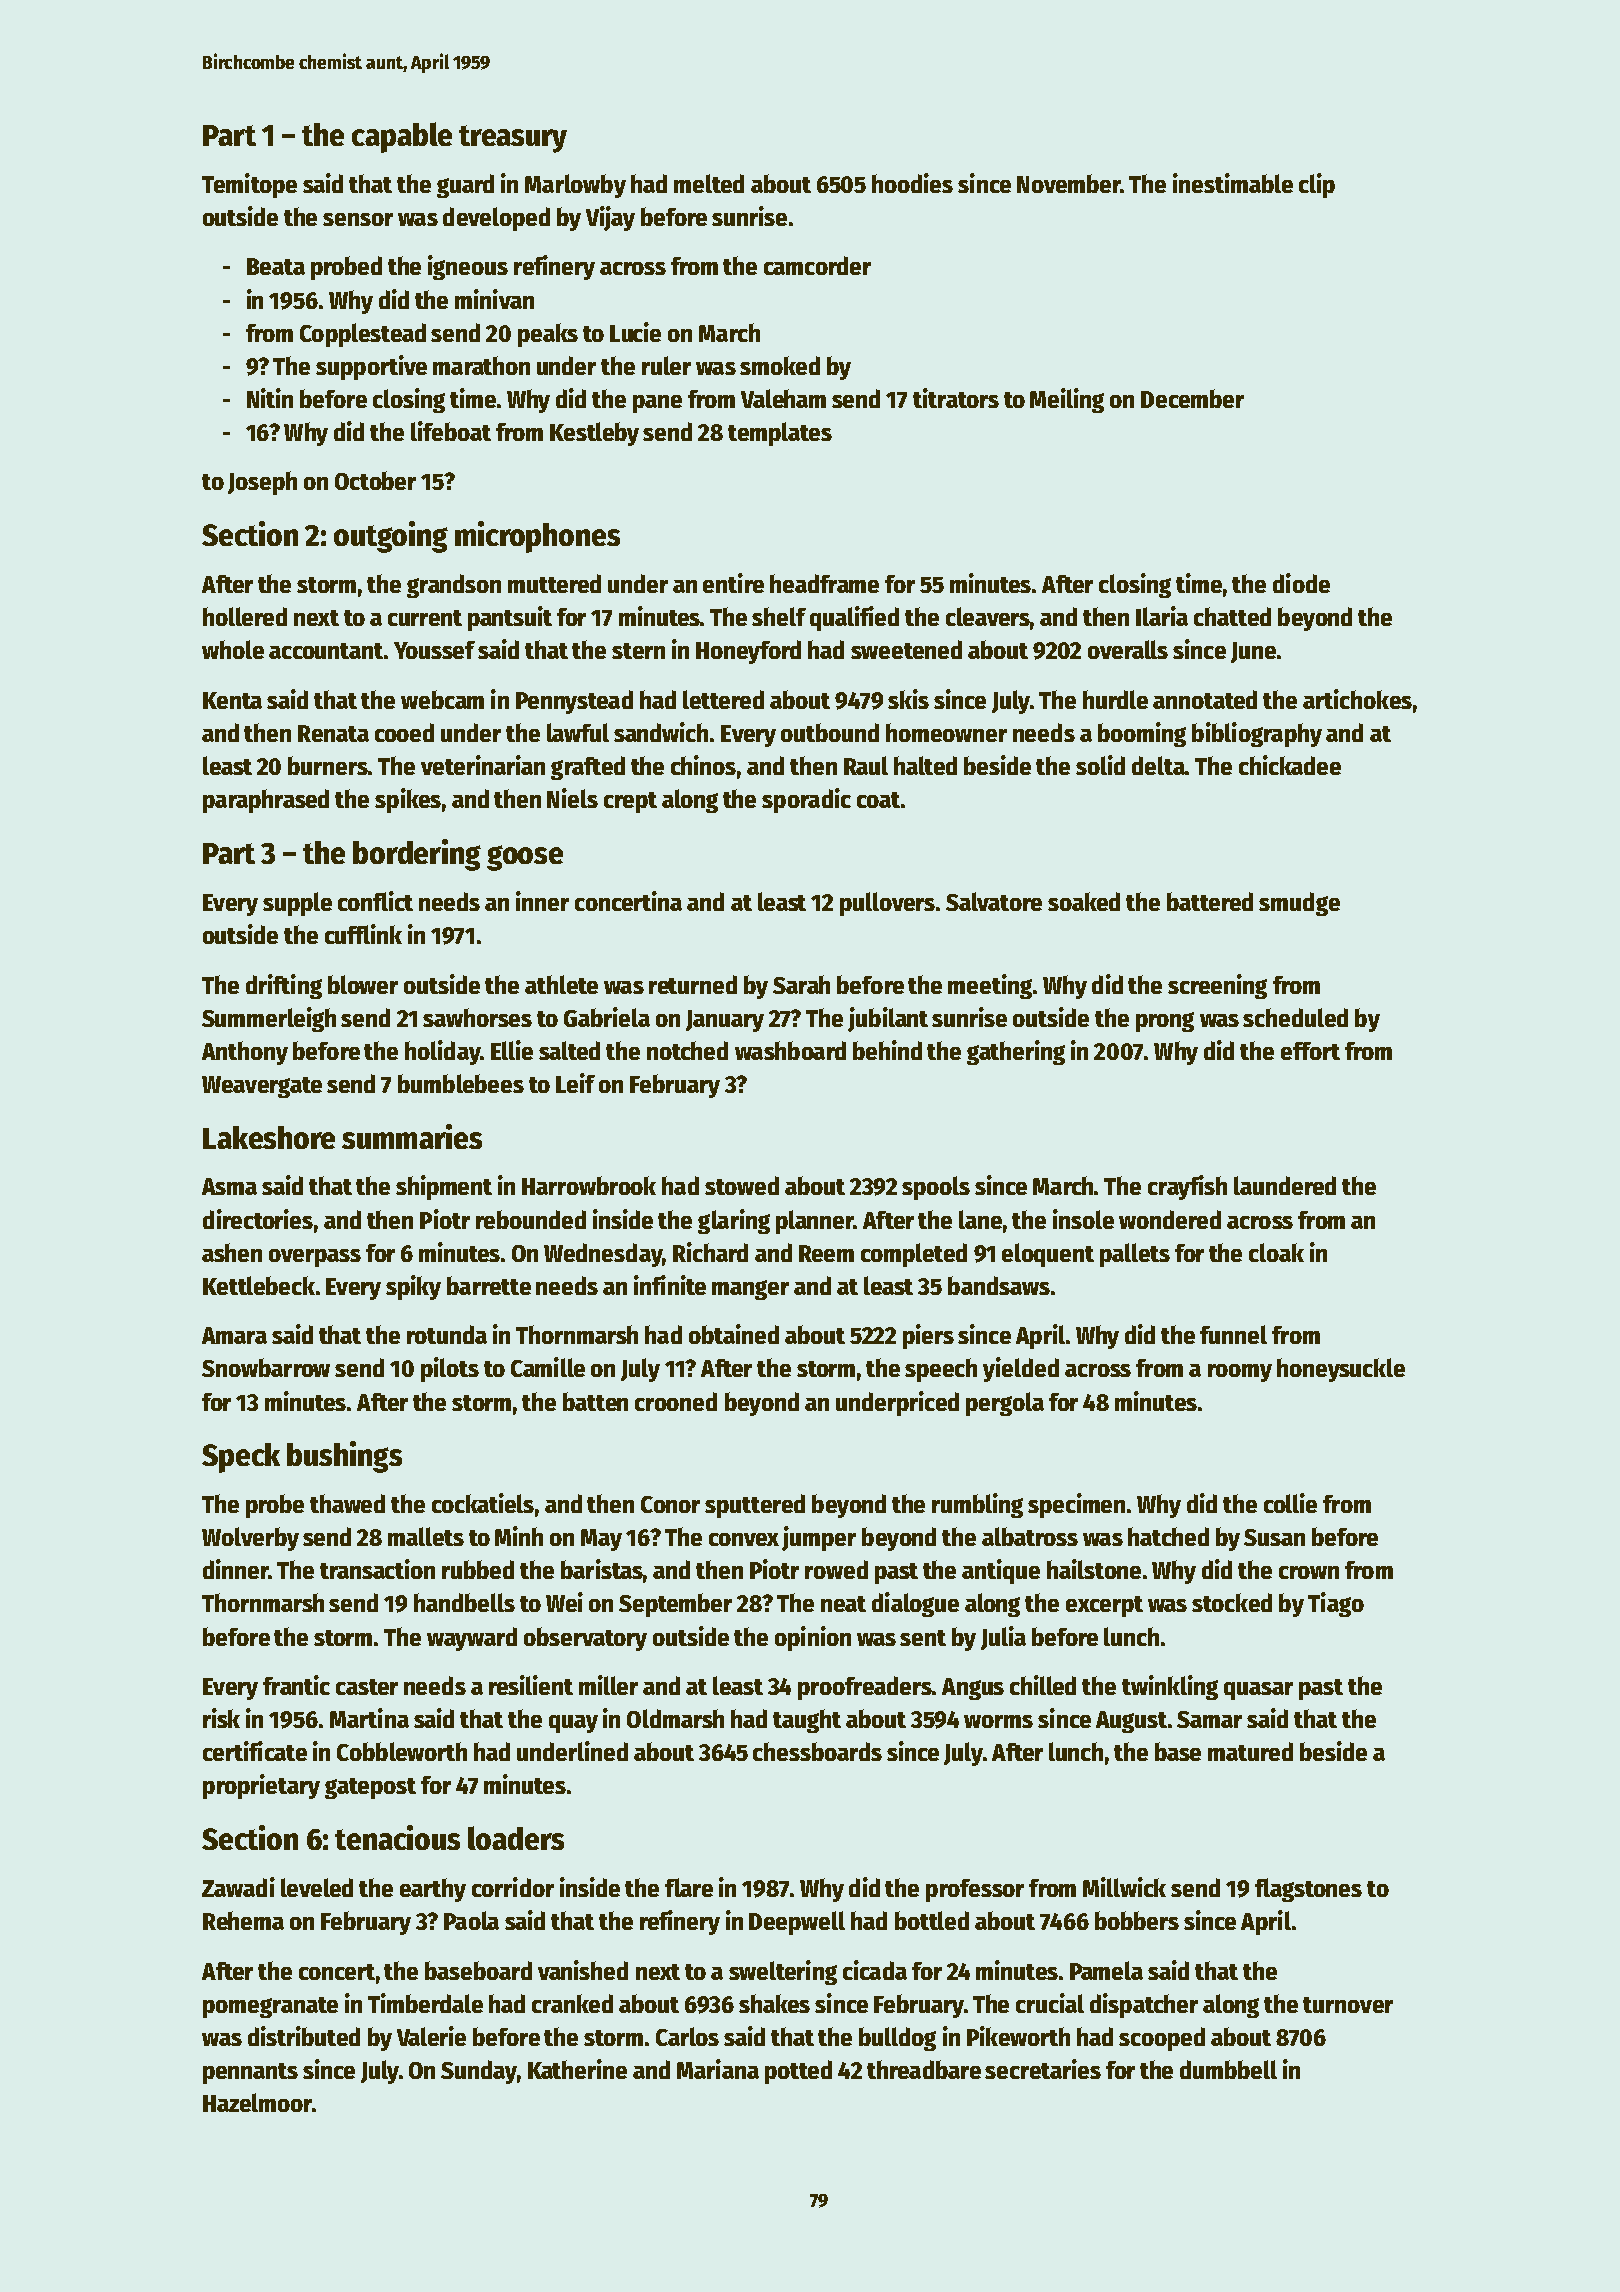 This screenshot has height=2292, width=1620. Describe the element at coordinates (513, 139) in the screenshot. I see `treasury` at that location.
